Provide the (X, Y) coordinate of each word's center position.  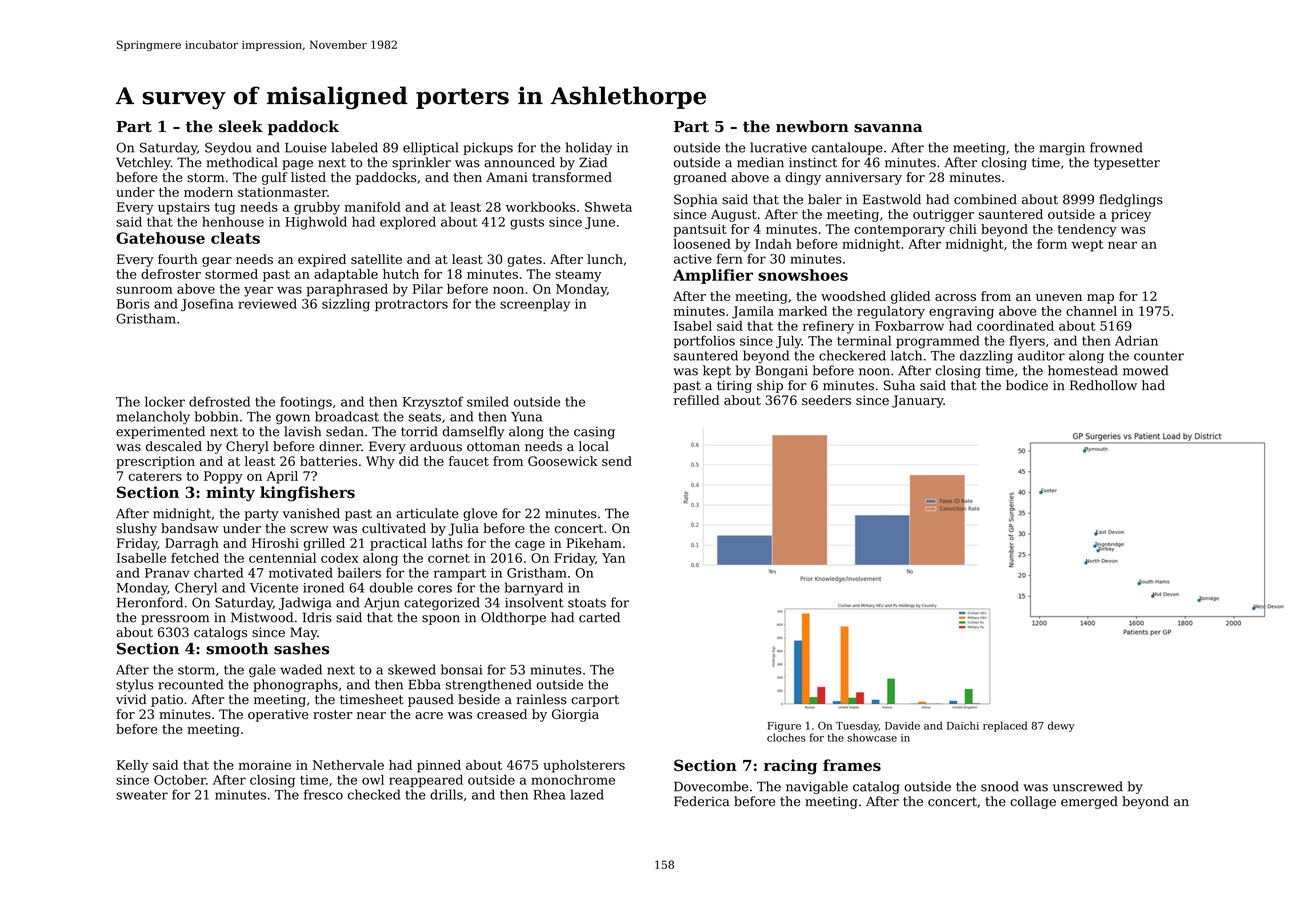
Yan (613, 558)
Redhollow (1103, 385)
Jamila (753, 312)
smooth (237, 648)
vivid (131, 699)
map (1100, 299)
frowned (1116, 147)
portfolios (704, 341)
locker (165, 401)
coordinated (1015, 326)
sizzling (346, 305)
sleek (241, 126)
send (617, 461)
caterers (155, 476)
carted (599, 617)
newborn (812, 126)
